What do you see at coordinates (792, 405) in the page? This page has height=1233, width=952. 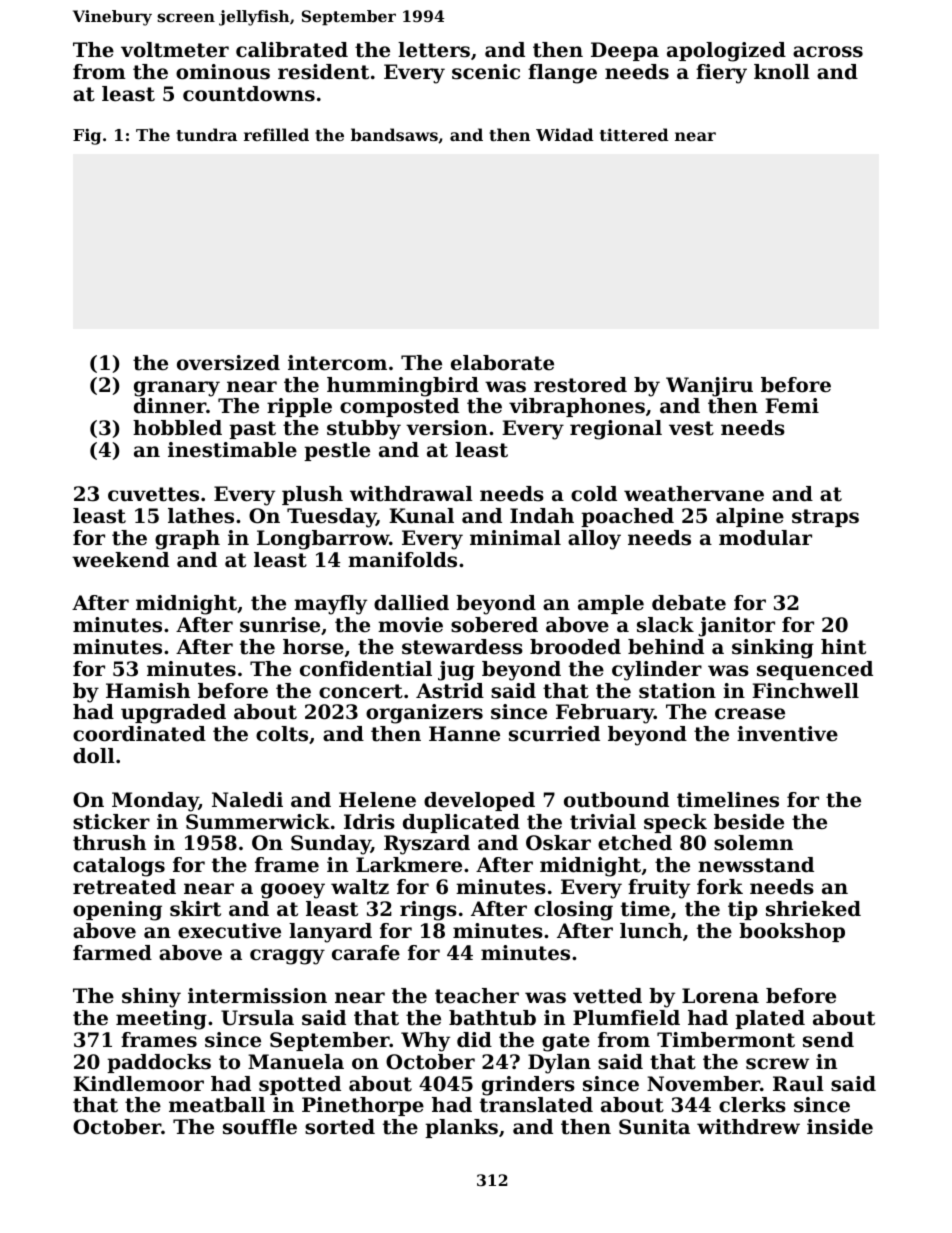 I see `Femi` at bounding box center [792, 405].
